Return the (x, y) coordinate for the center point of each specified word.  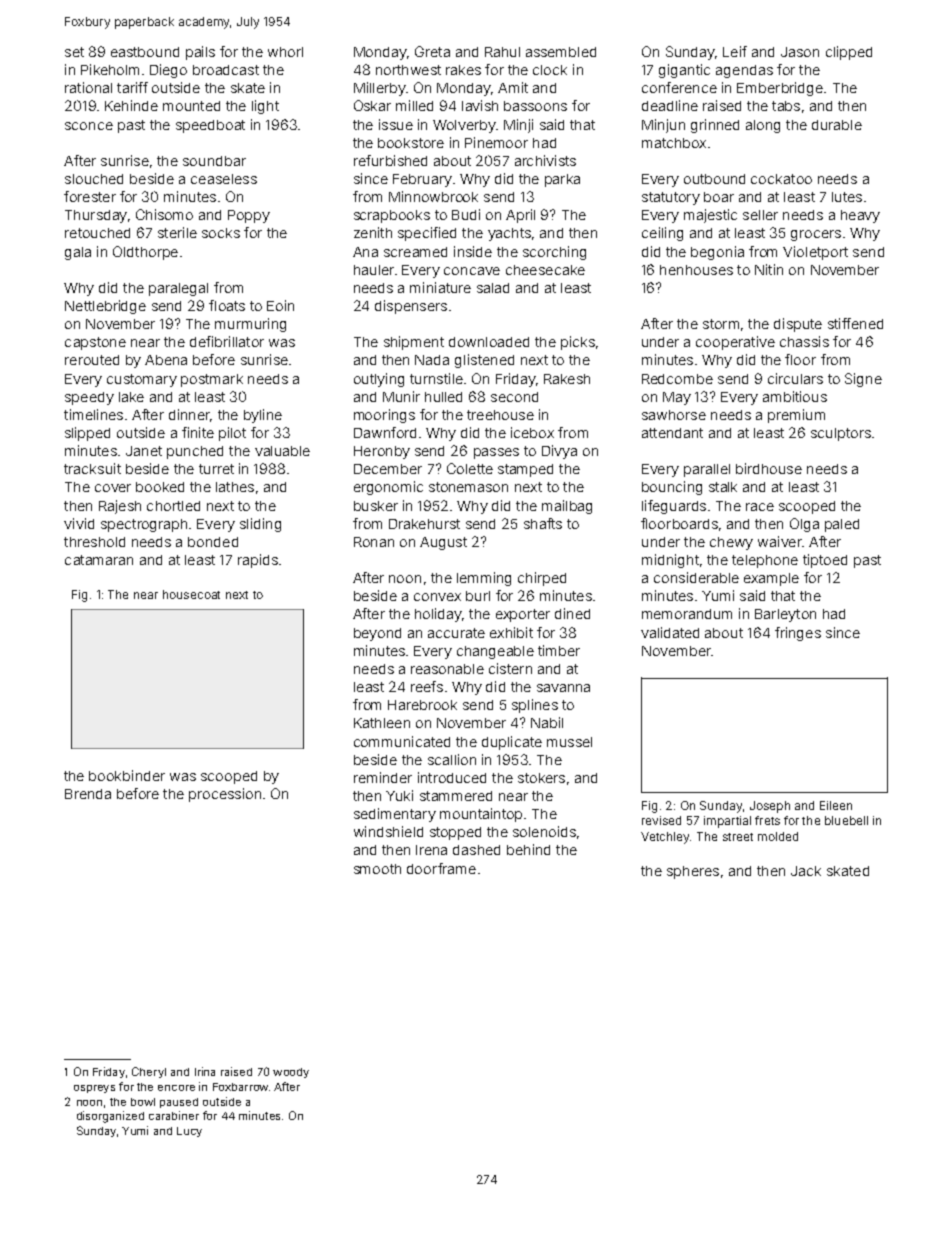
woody (291, 1073)
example (771, 579)
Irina (205, 1071)
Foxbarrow (240, 1087)
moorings (384, 416)
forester (90, 196)
